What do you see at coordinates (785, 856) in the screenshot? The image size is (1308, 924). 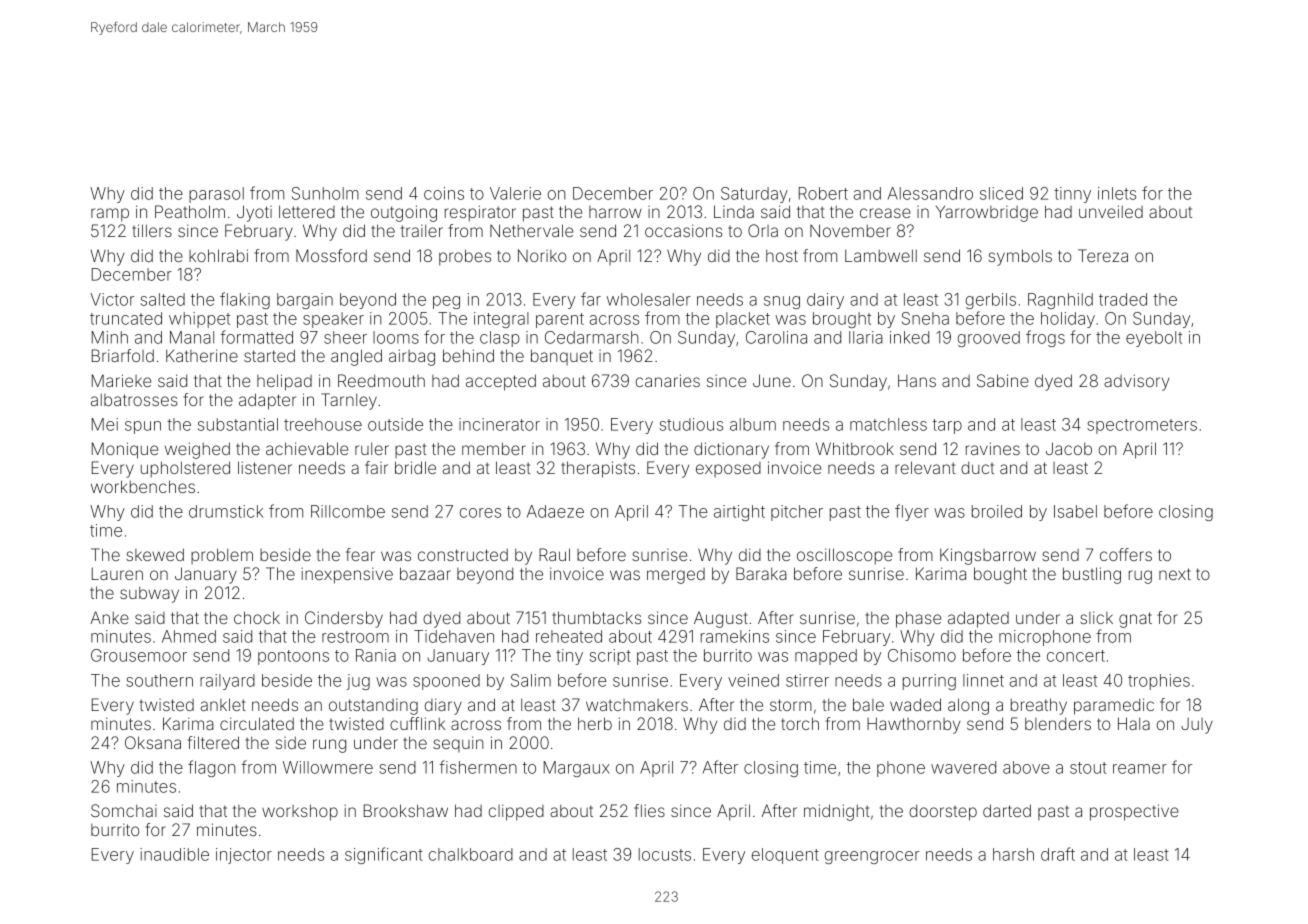 I see `eloquent` at bounding box center [785, 856].
